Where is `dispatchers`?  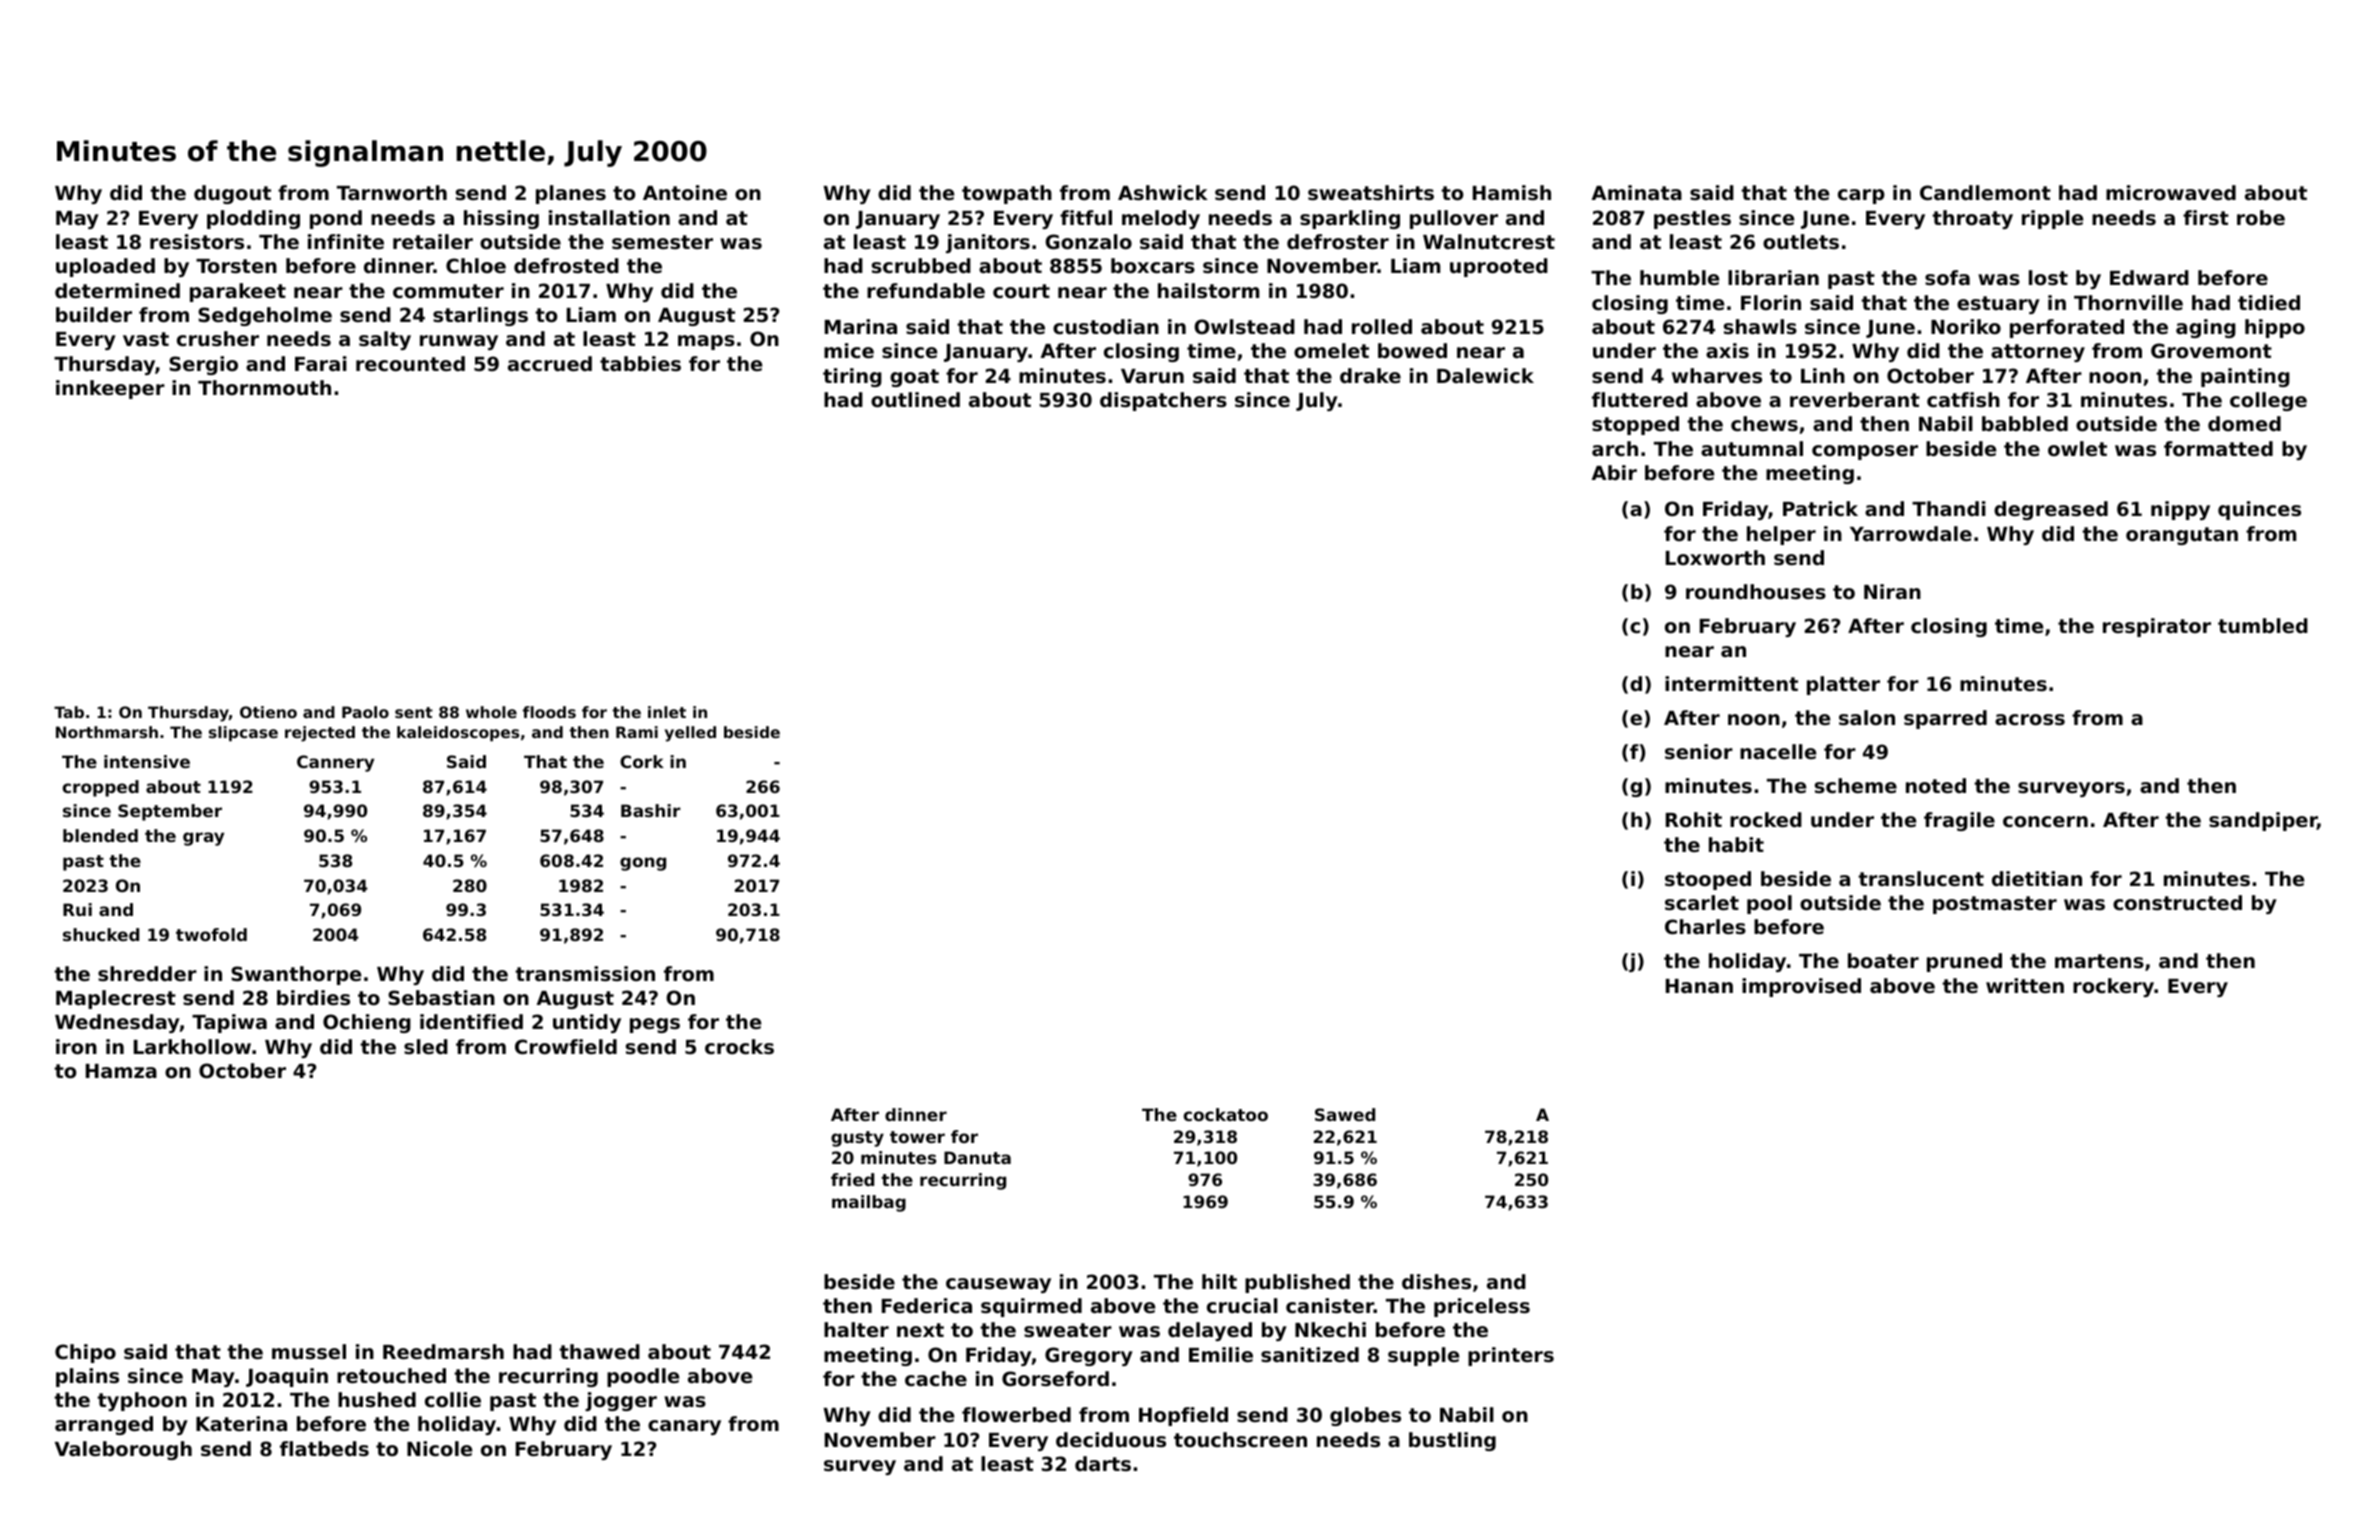 dispatchers is located at coordinates (1163, 401).
